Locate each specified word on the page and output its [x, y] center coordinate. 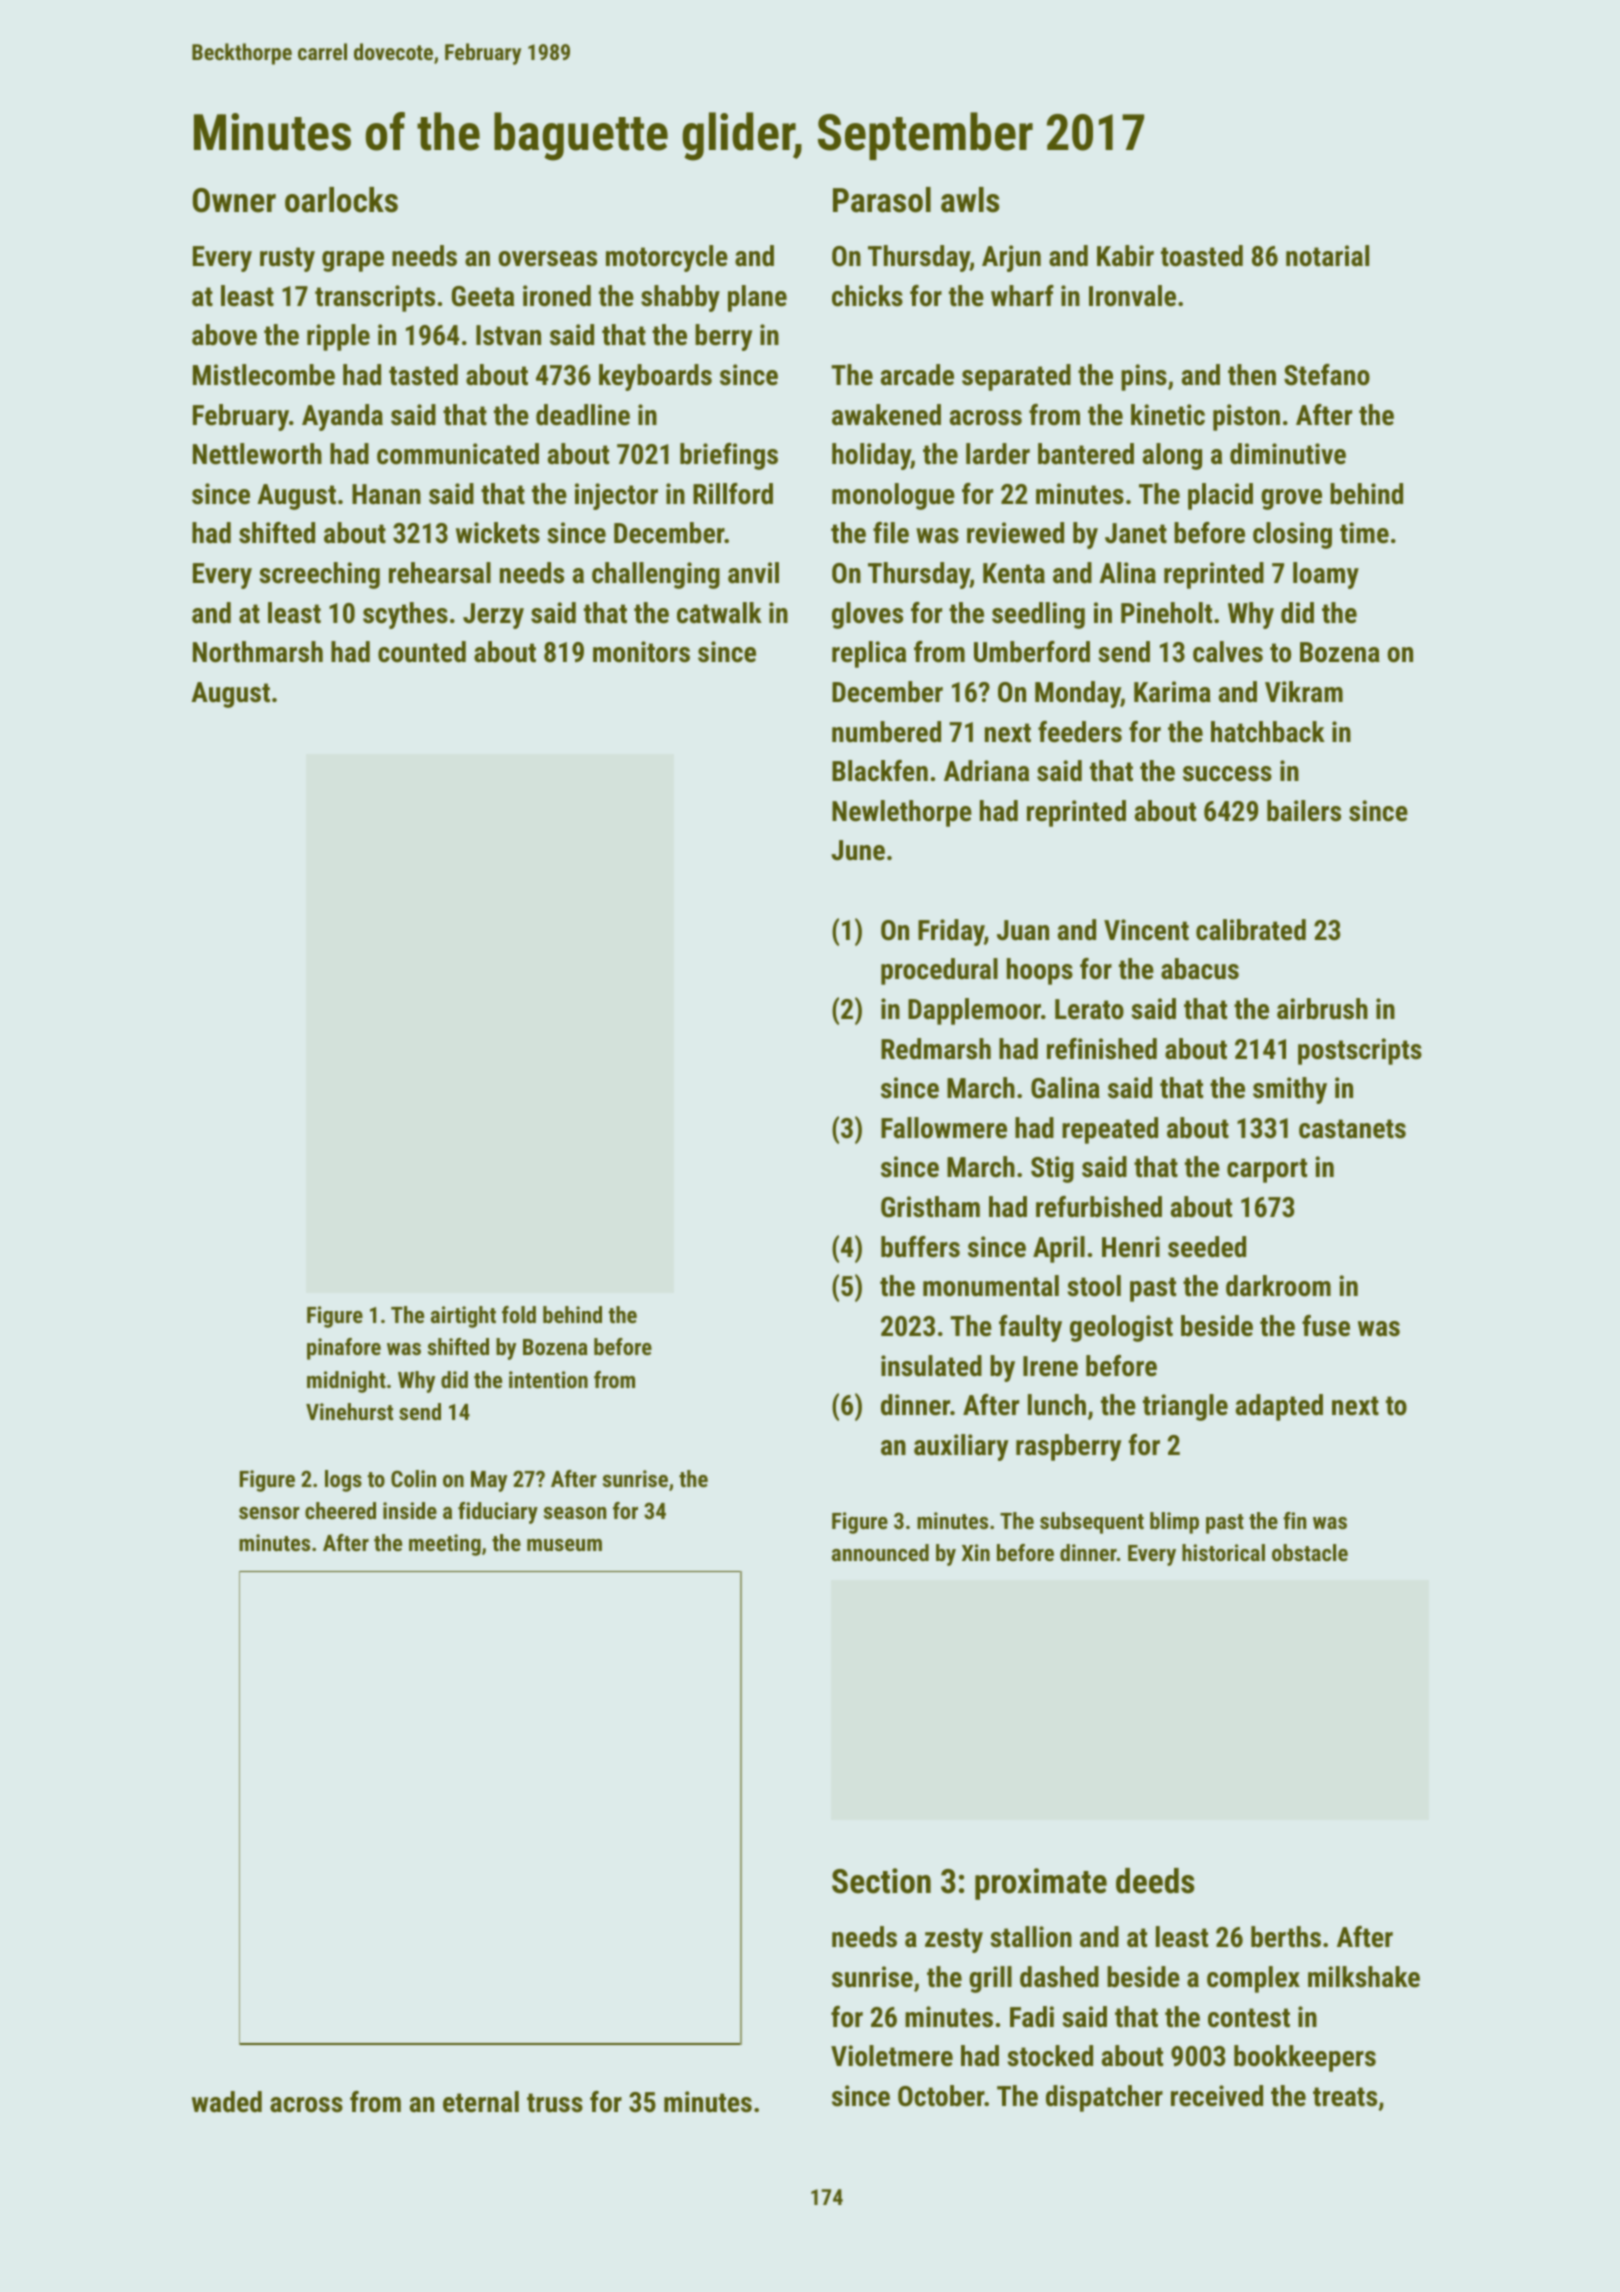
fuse [1326, 1326]
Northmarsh [258, 652]
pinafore [344, 1349]
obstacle [1310, 1552]
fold [519, 1314]
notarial [1327, 256]
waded [227, 2102]
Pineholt [1166, 613]
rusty [287, 259]
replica [869, 654]
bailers [1304, 811]
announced [880, 1552]
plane [757, 298]
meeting [445, 1545]
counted [422, 652]
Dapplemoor [974, 1011]
